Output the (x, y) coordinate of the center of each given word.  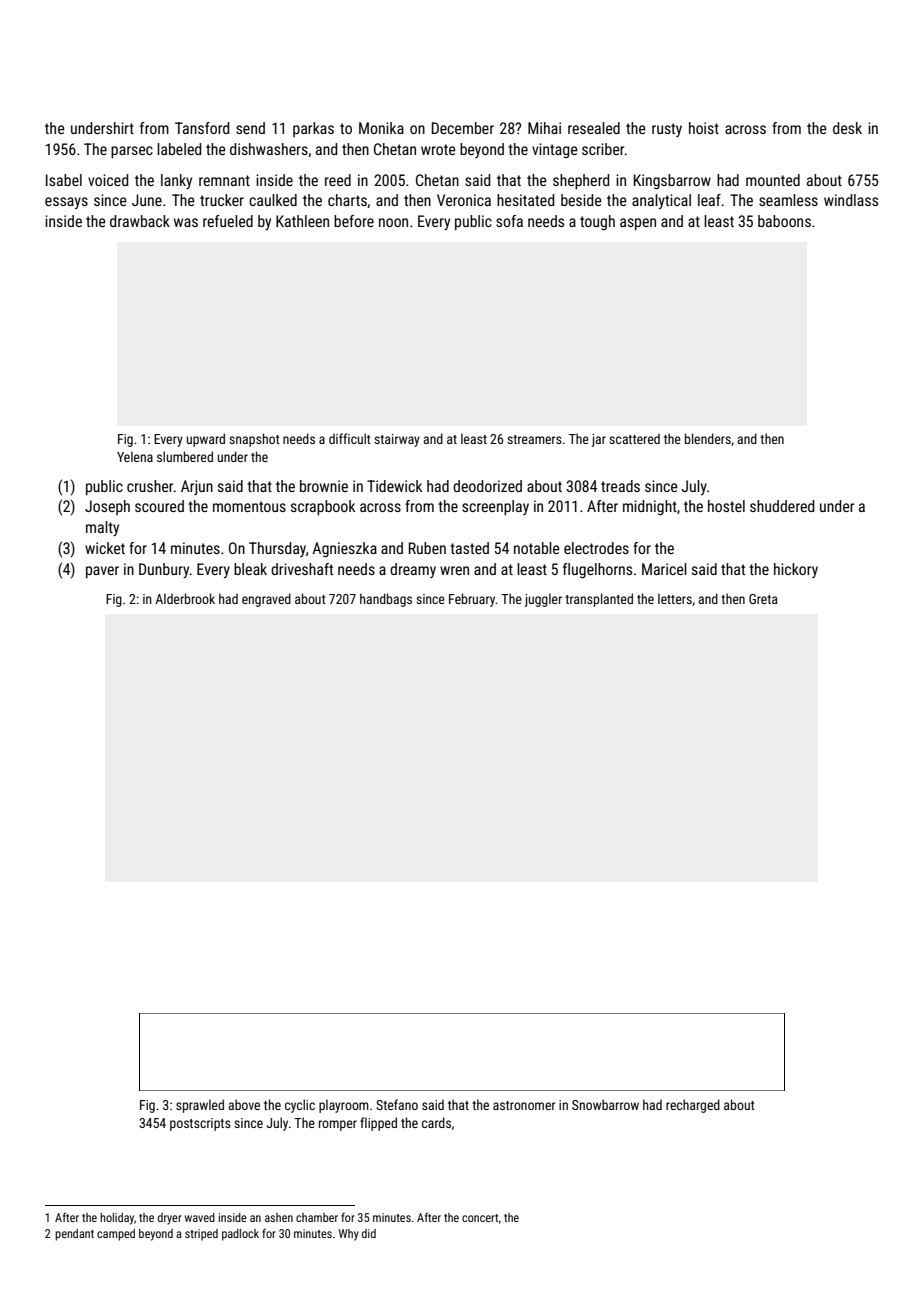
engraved (266, 600)
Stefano (397, 1104)
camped (116, 1235)
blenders (708, 438)
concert (480, 1218)
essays (66, 203)
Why (349, 1235)
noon (393, 222)
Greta (763, 599)
